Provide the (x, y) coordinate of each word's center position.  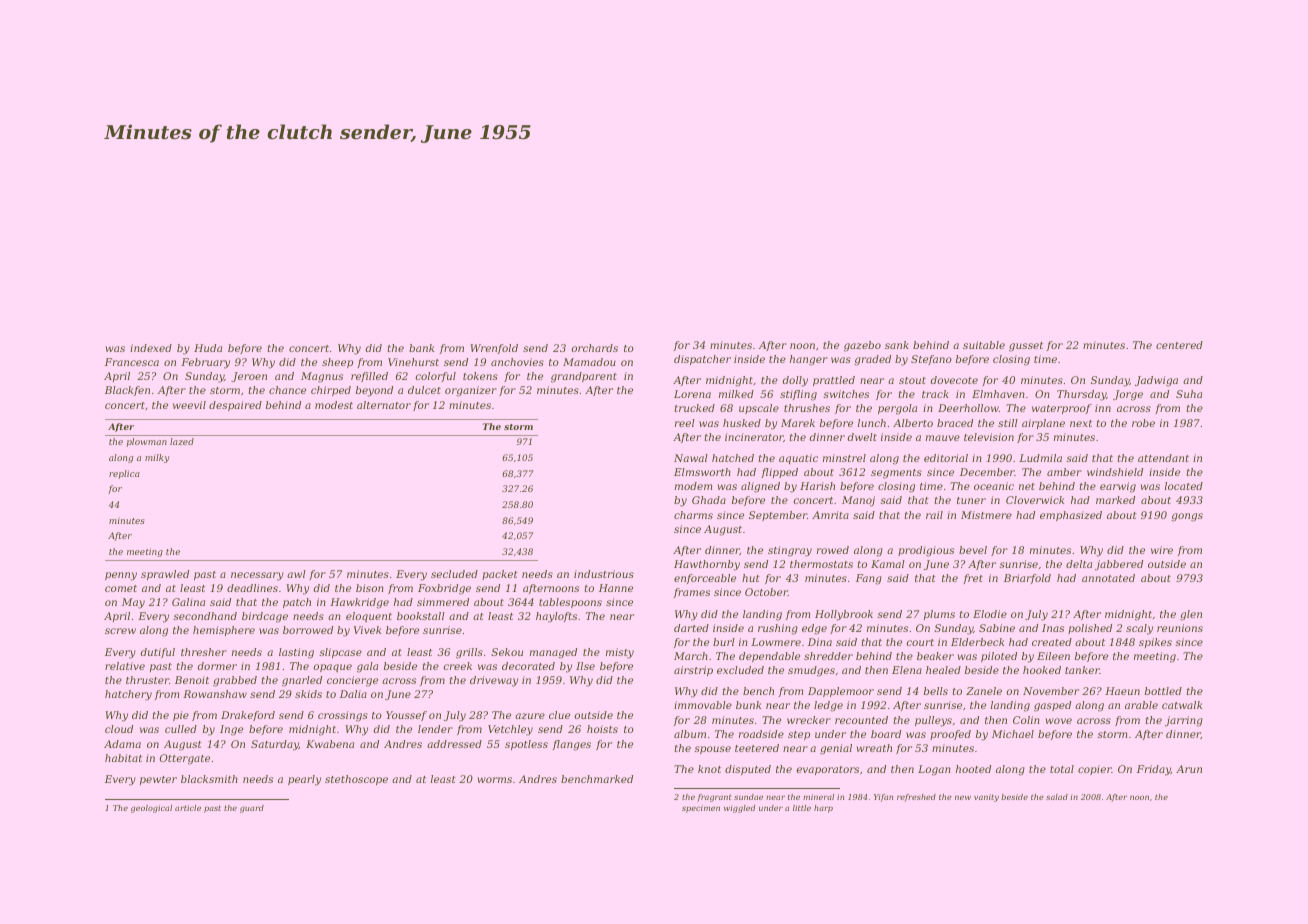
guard (252, 809)
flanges (572, 745)
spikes (1155, 643)
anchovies (517, 362)
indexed (151, 348)
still (1008, 423)
